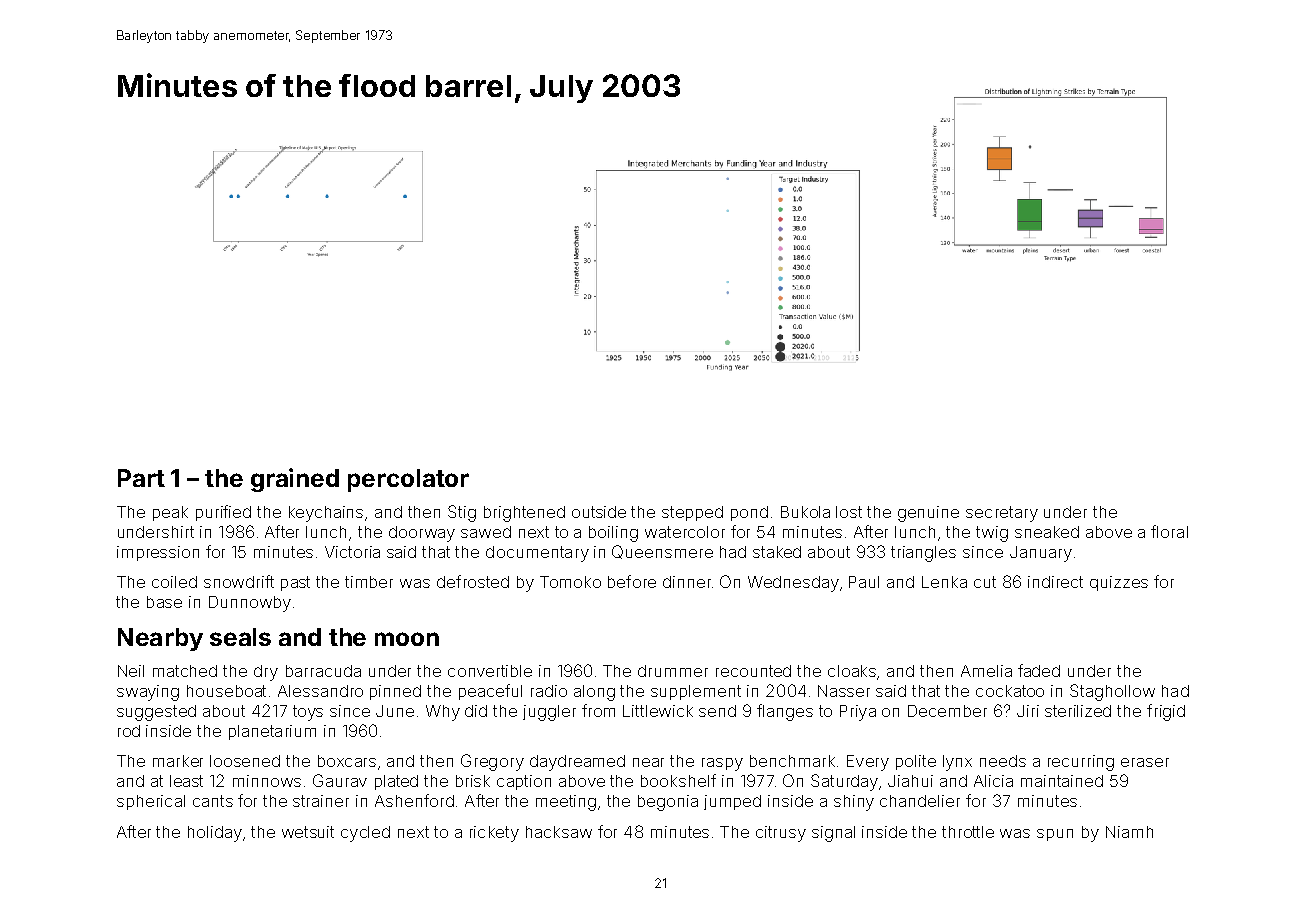  Describe the element at coordinates (215, 834) in the page. I see `holiday` at that location.
